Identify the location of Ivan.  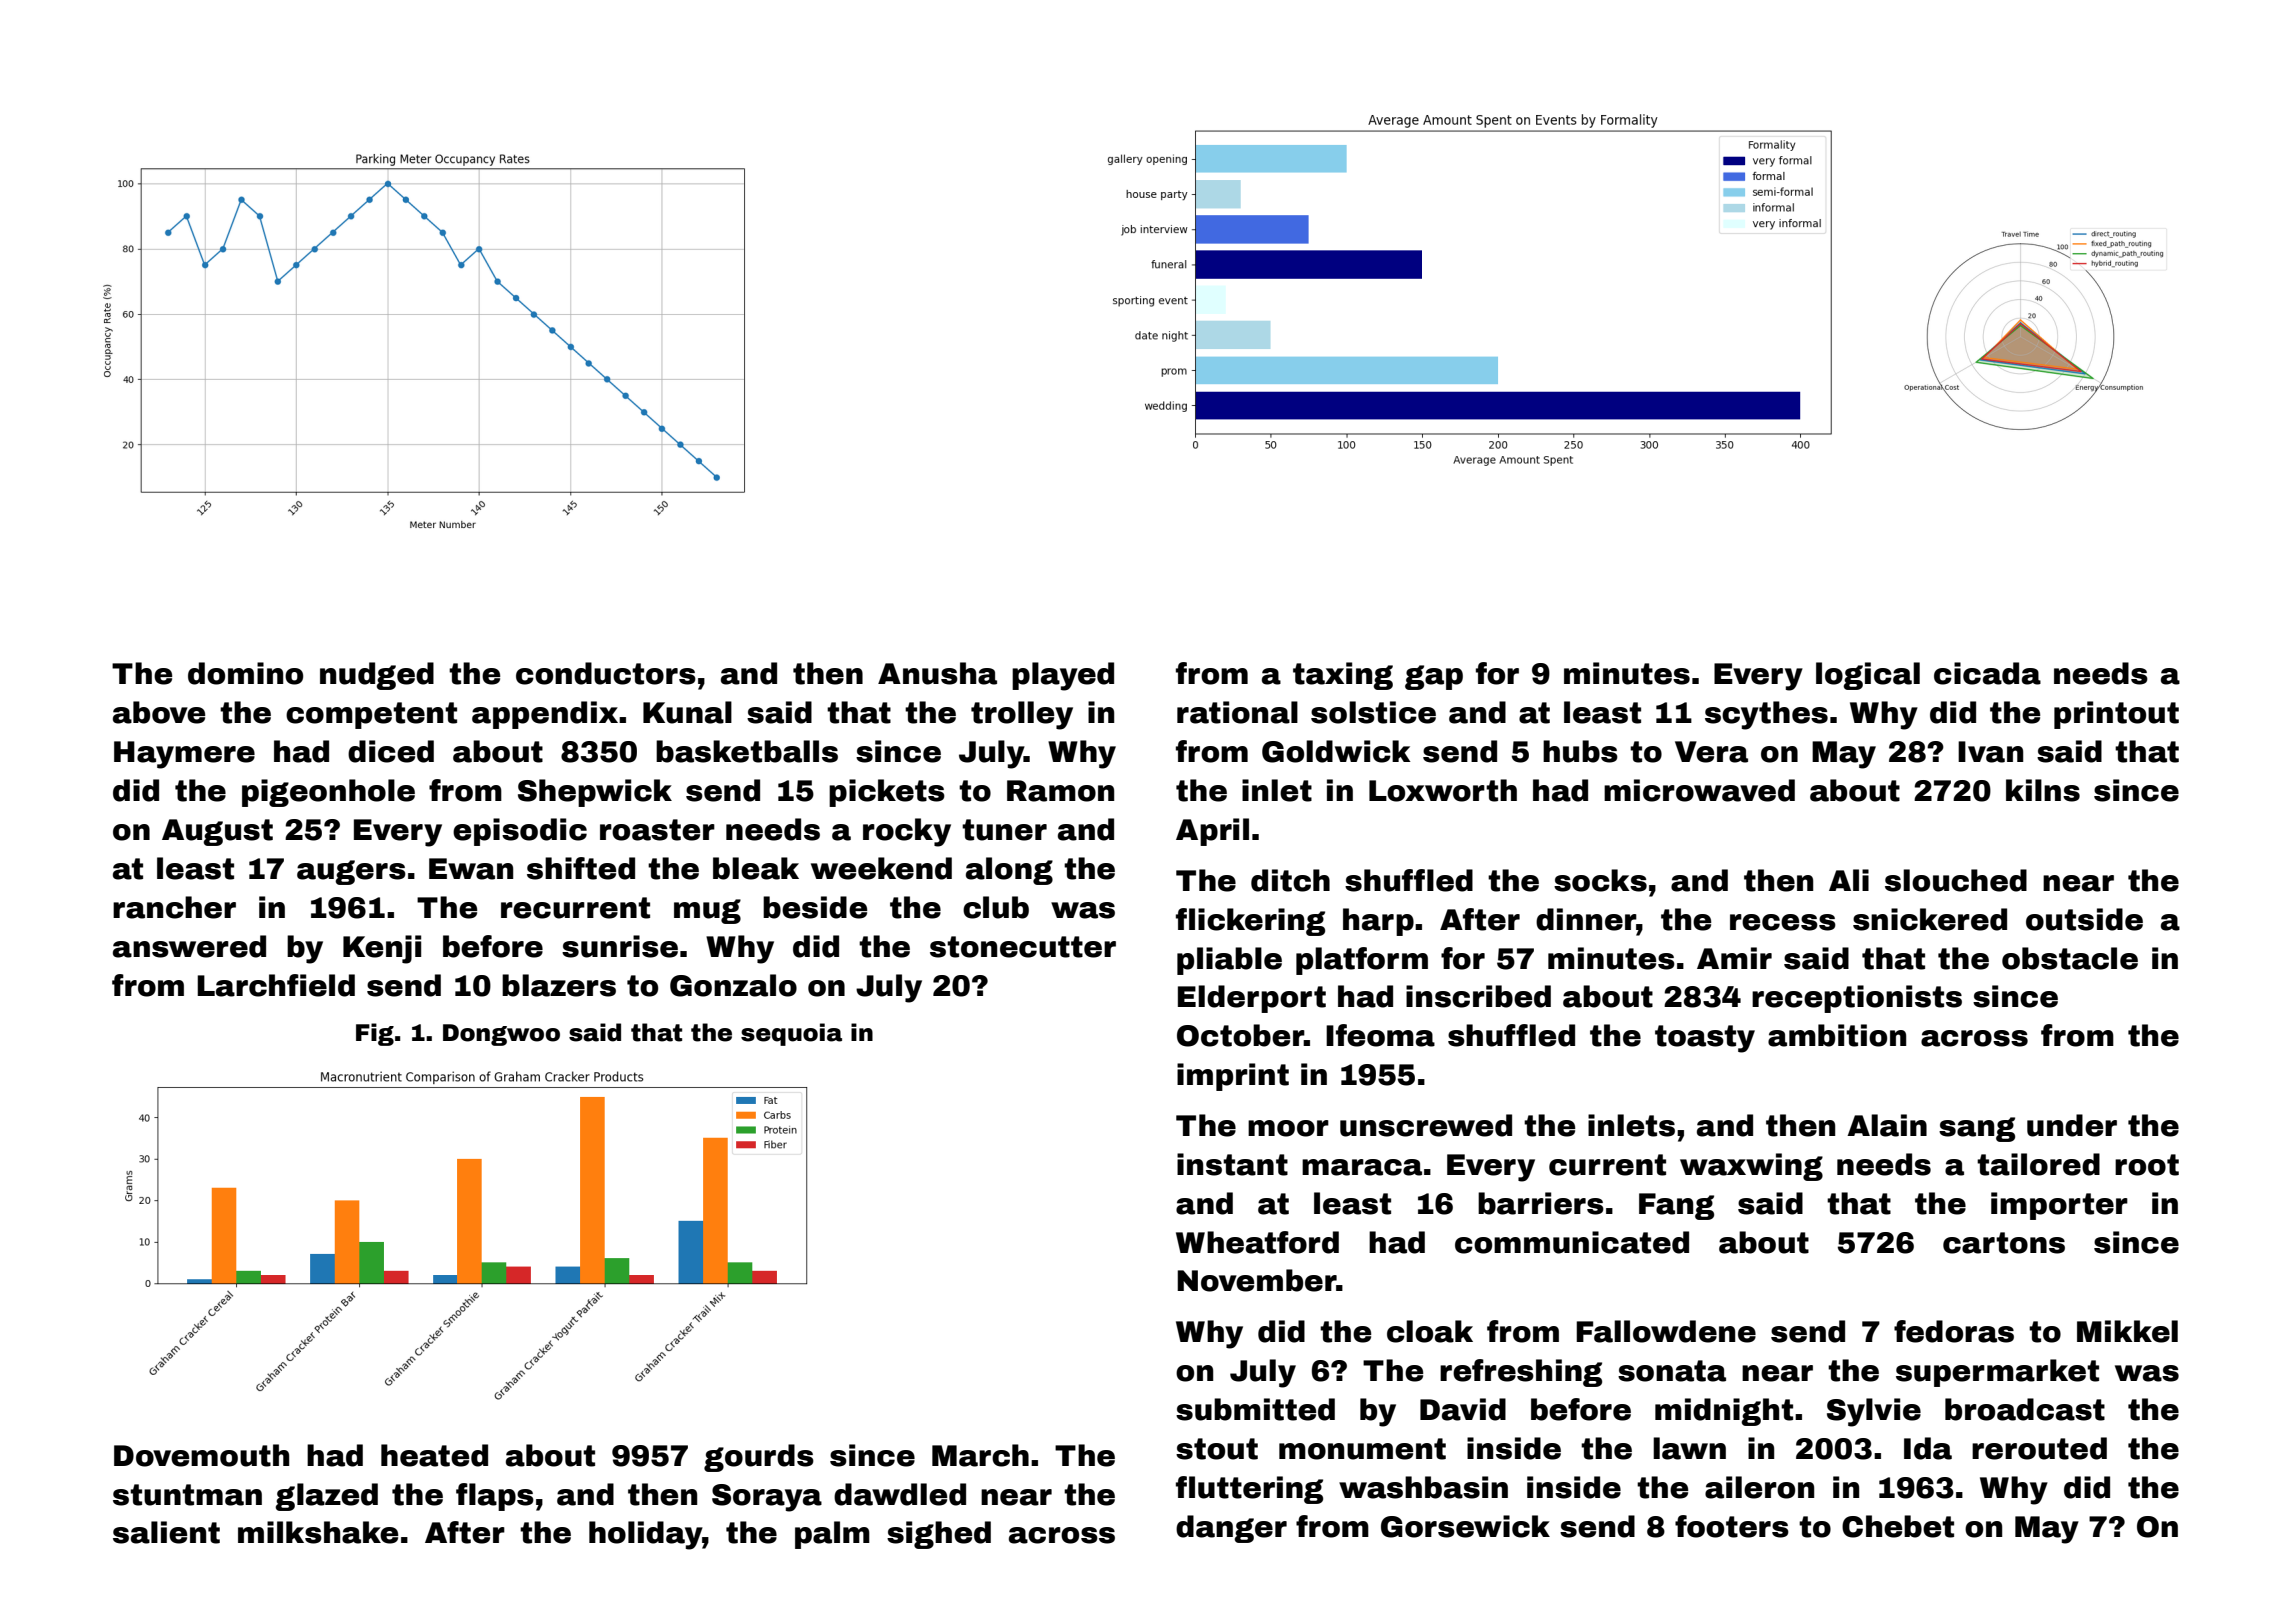
(1990, 752).
